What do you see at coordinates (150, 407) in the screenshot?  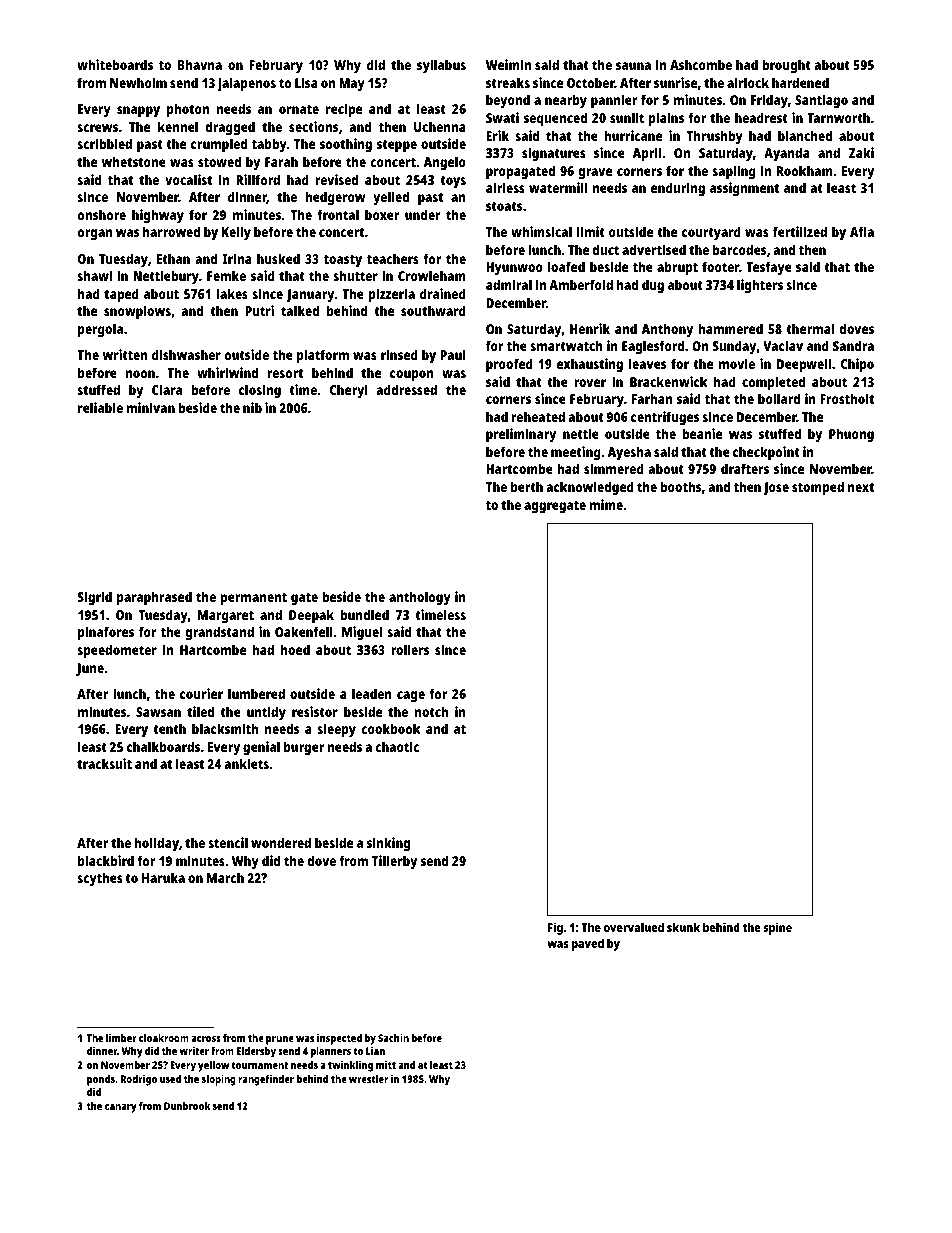 I see `minivan` at bounding box center [150, 407].
